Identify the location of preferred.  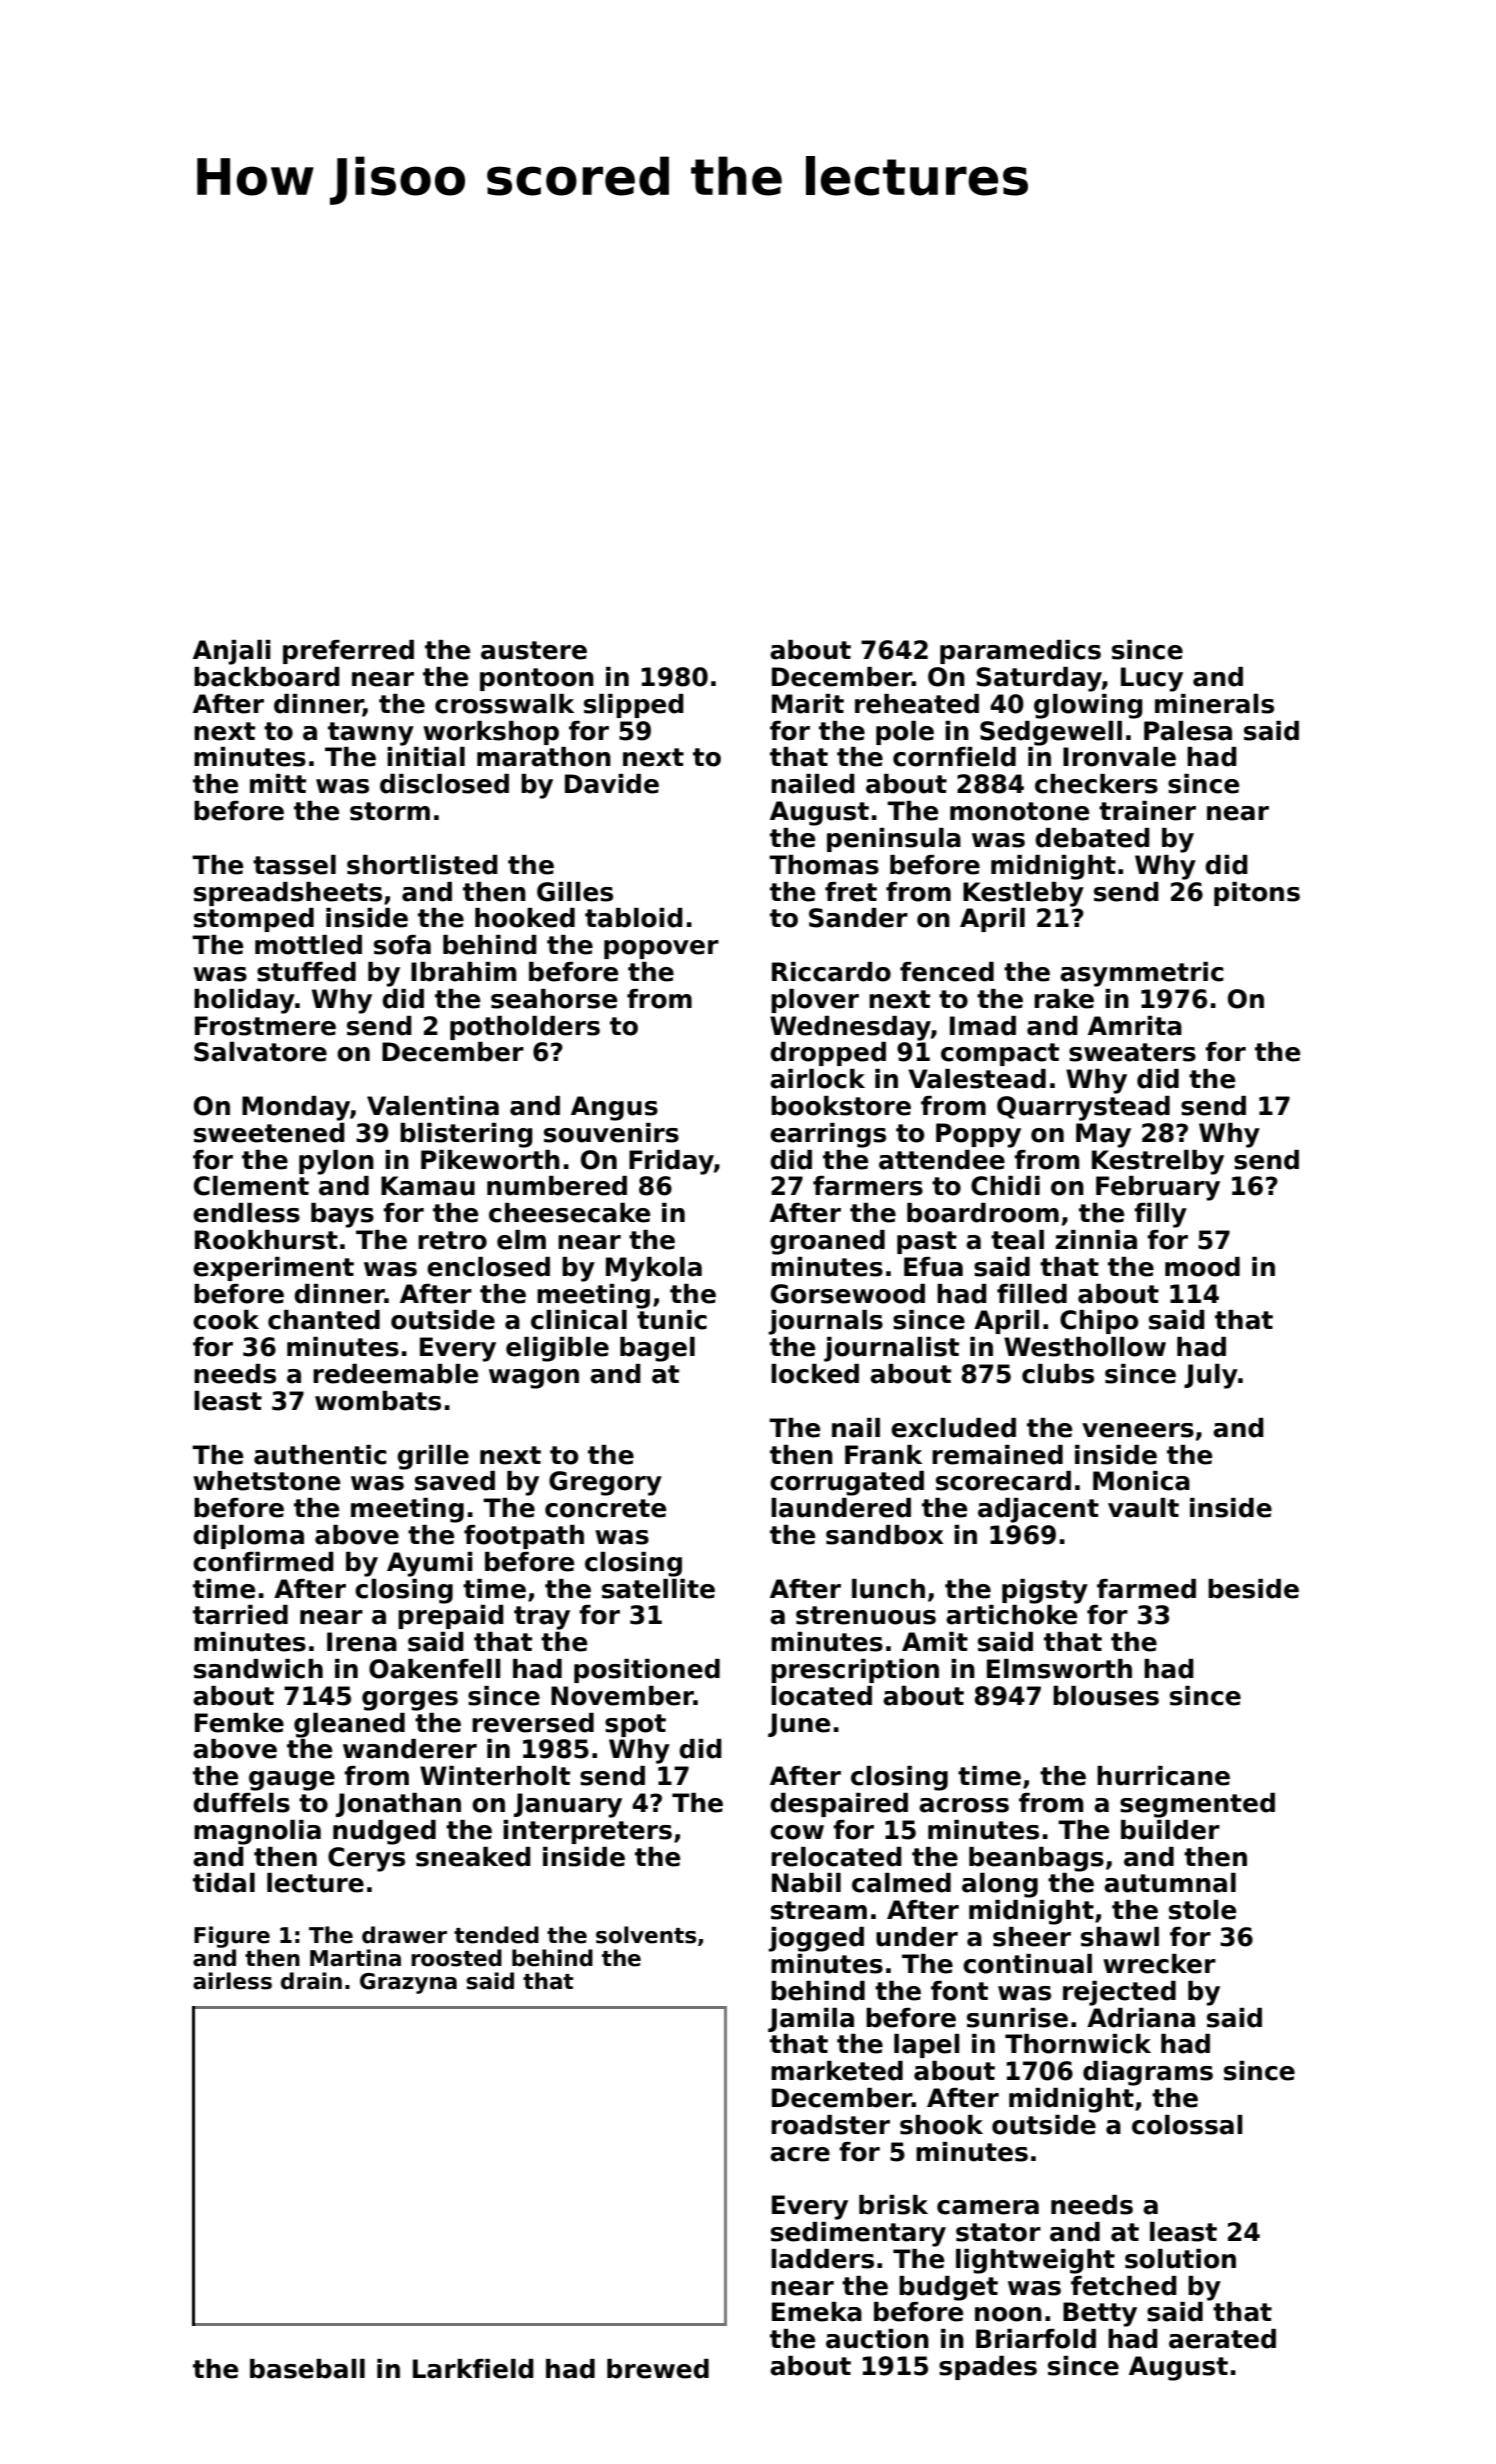
(348, 652).
